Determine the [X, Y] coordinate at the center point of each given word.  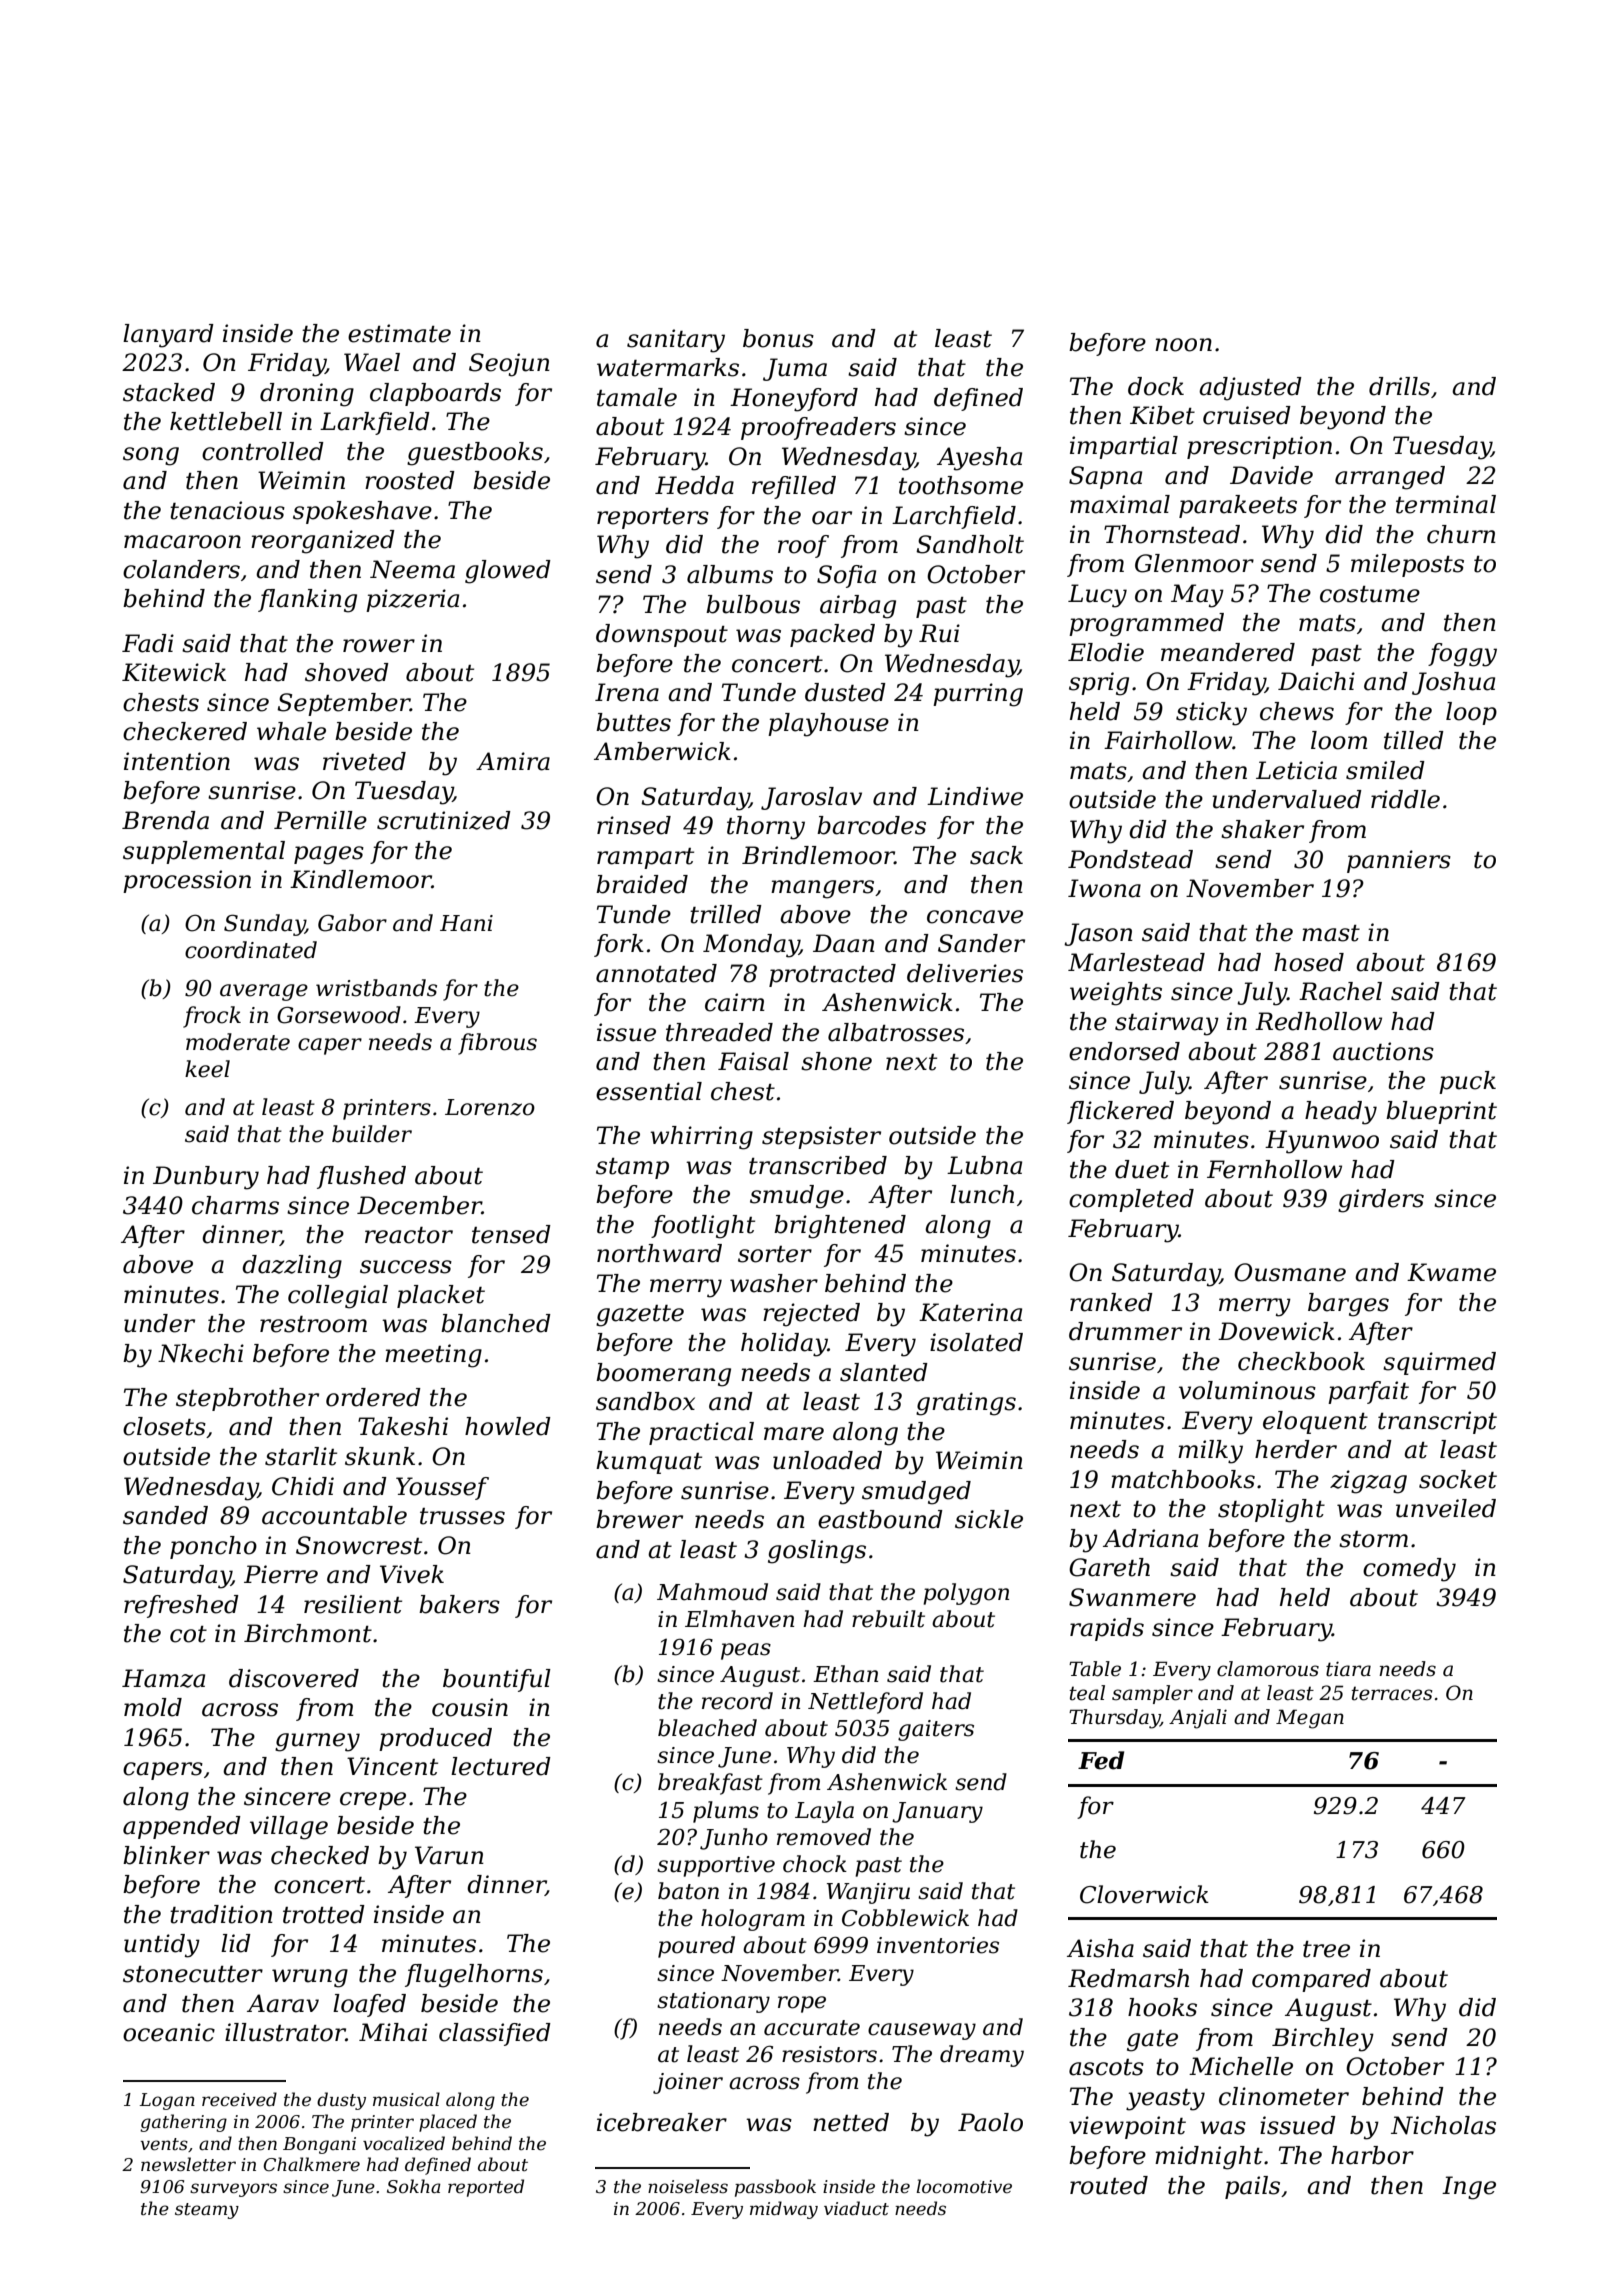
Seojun [509, 365]
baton [688, 1891]
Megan [1310, 1719]
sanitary [676, 341]
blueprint [1441, 1112]
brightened [840, 1227]
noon [1183, 345]
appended [182, 1827]
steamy [207, 2211]
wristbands [376, 988]
